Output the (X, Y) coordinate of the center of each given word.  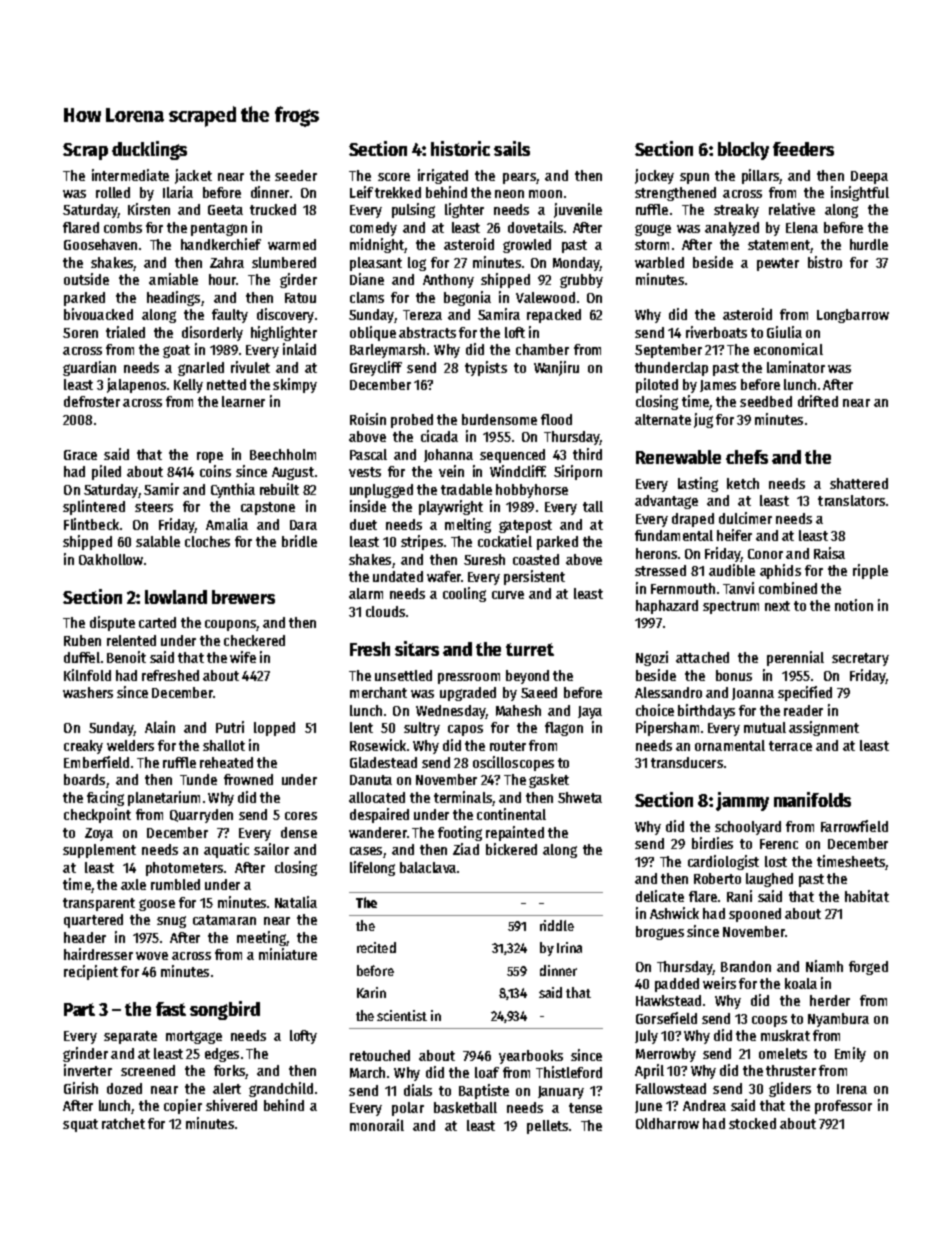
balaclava (428, 867)
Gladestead (383, 762)
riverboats (716, 332)
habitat (867, 896)
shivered (231, 1105)
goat (176, 351)
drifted (818, 401)
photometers (184, 869)
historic (460, 148)
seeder (296, 175)
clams (367, 297)
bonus (734, 675)
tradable (466, 489)
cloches (207, 541)
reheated (226, 762)
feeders (803, 149)
